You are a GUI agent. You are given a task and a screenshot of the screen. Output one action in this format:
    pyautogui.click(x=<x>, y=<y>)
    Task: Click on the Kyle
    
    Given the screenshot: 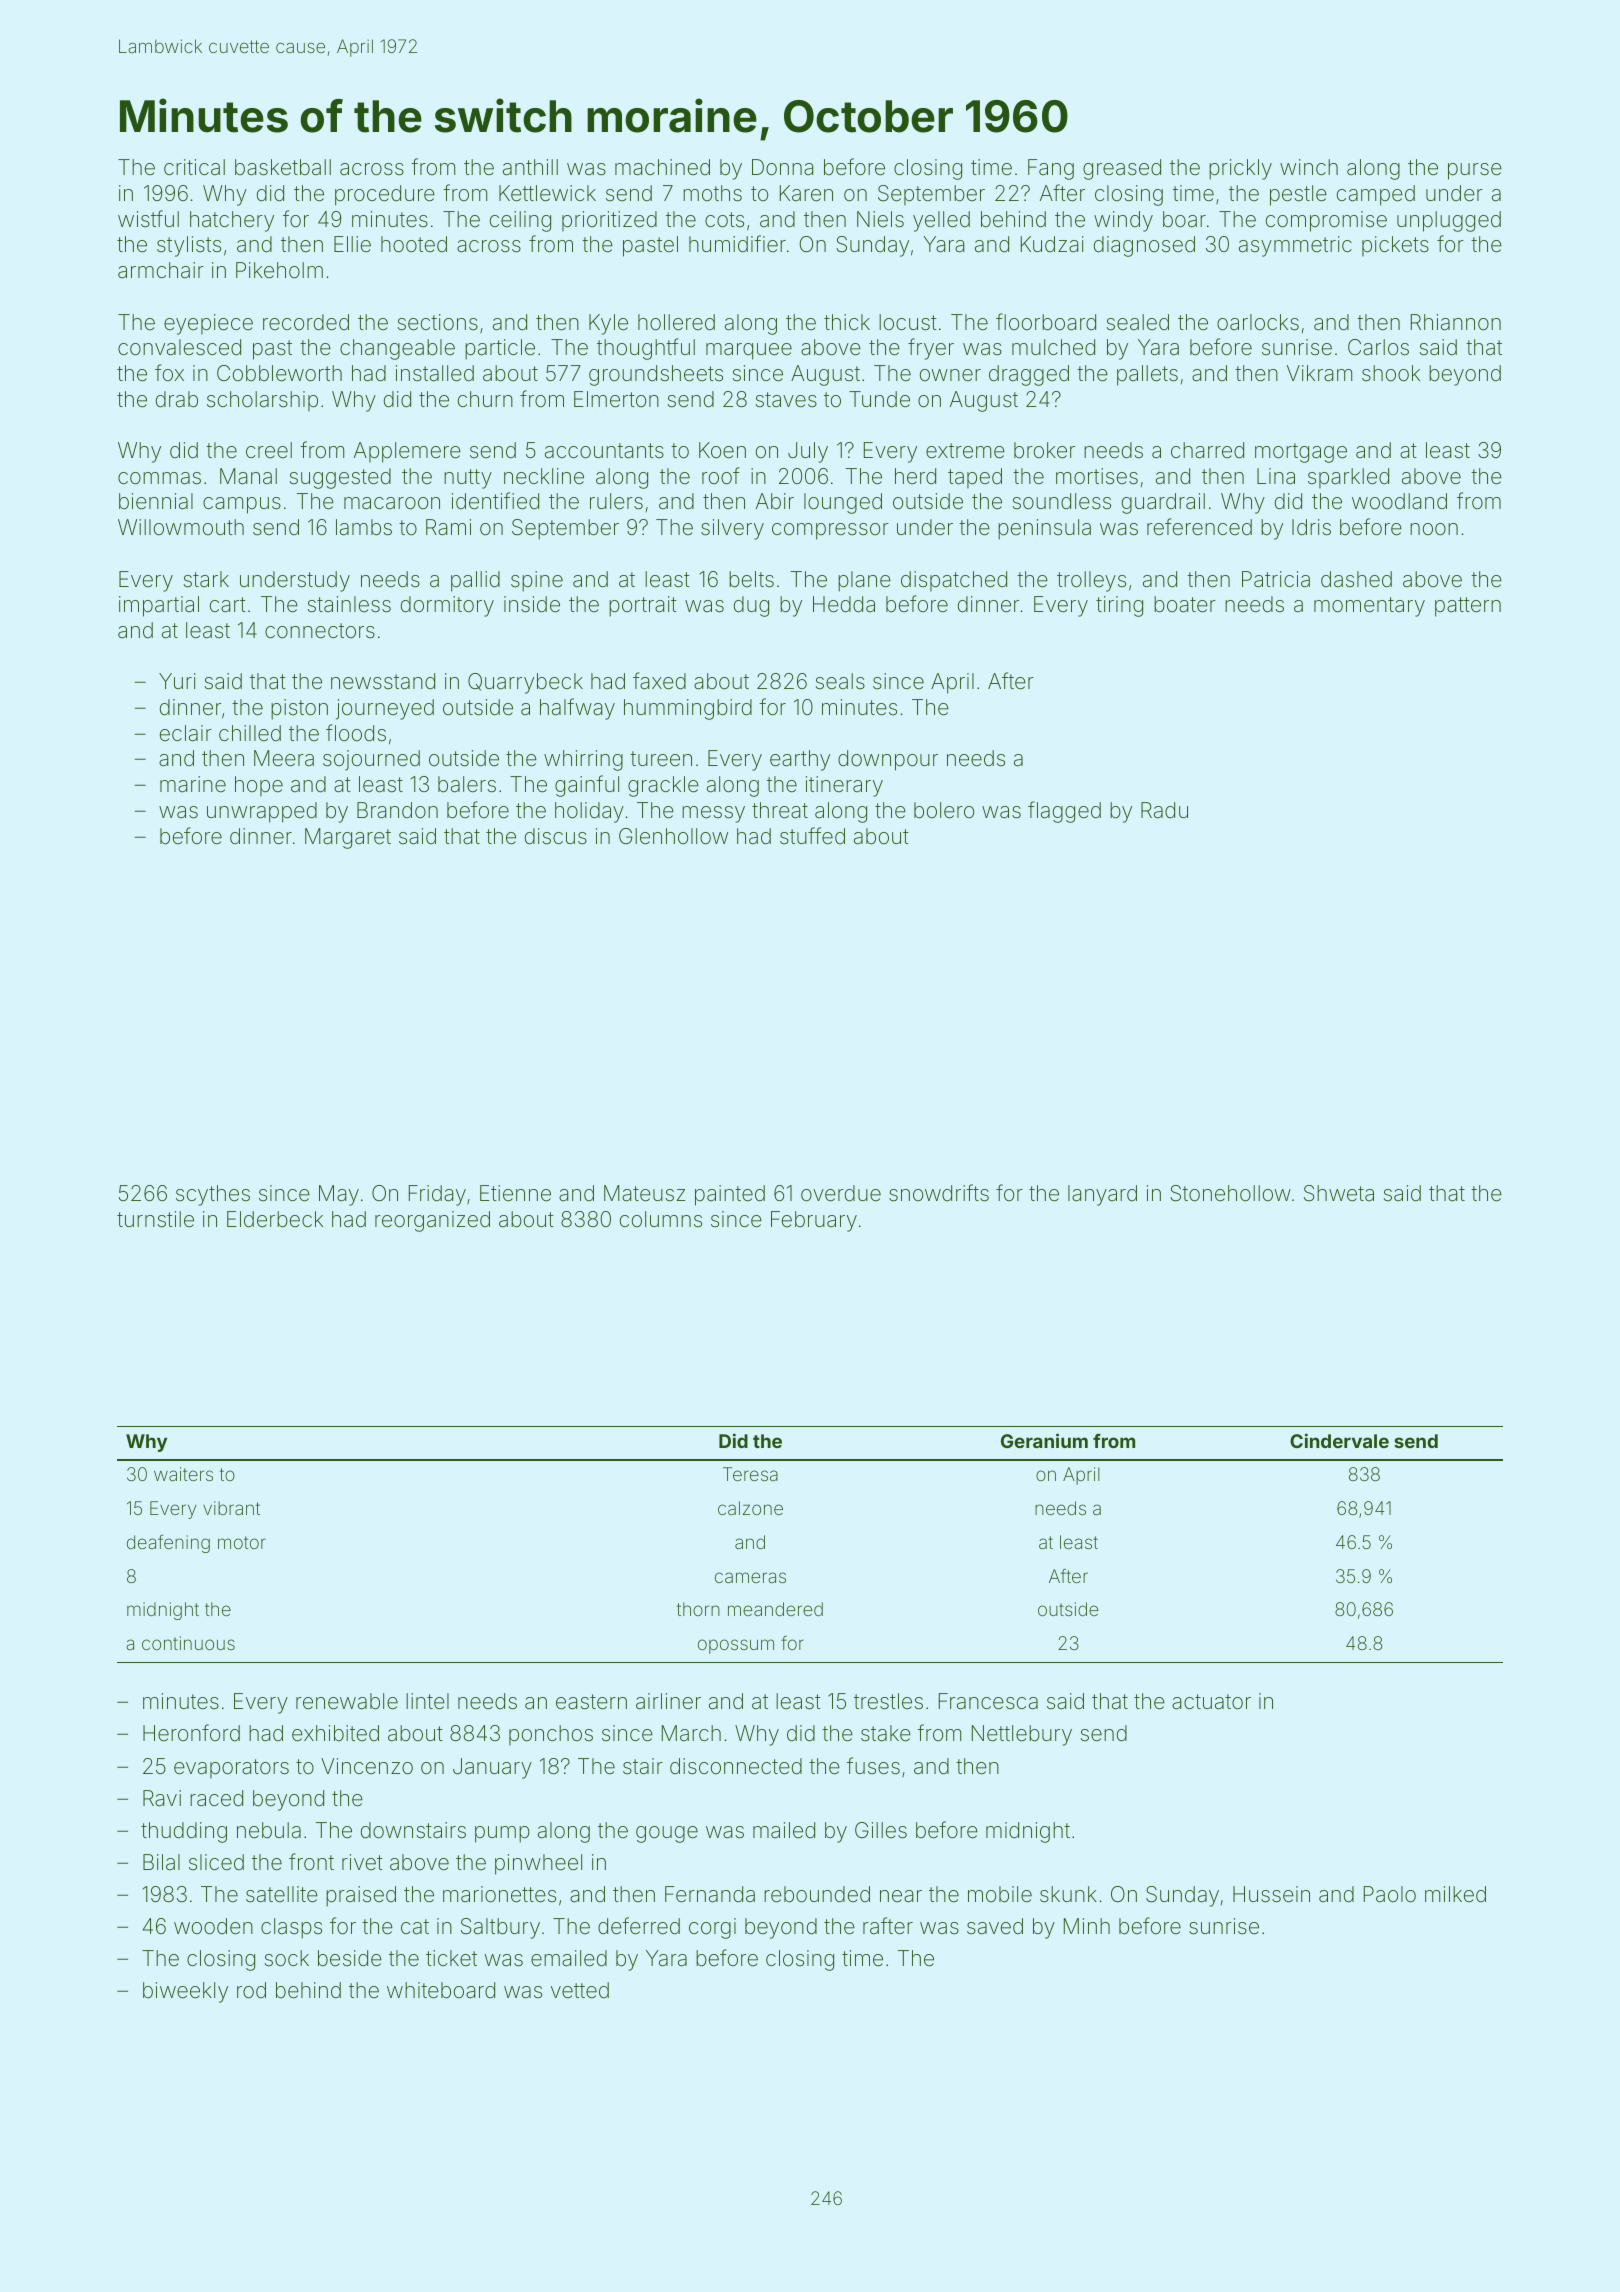 What is the action you would take?
    pyautogui.click(x=608, y=324)
